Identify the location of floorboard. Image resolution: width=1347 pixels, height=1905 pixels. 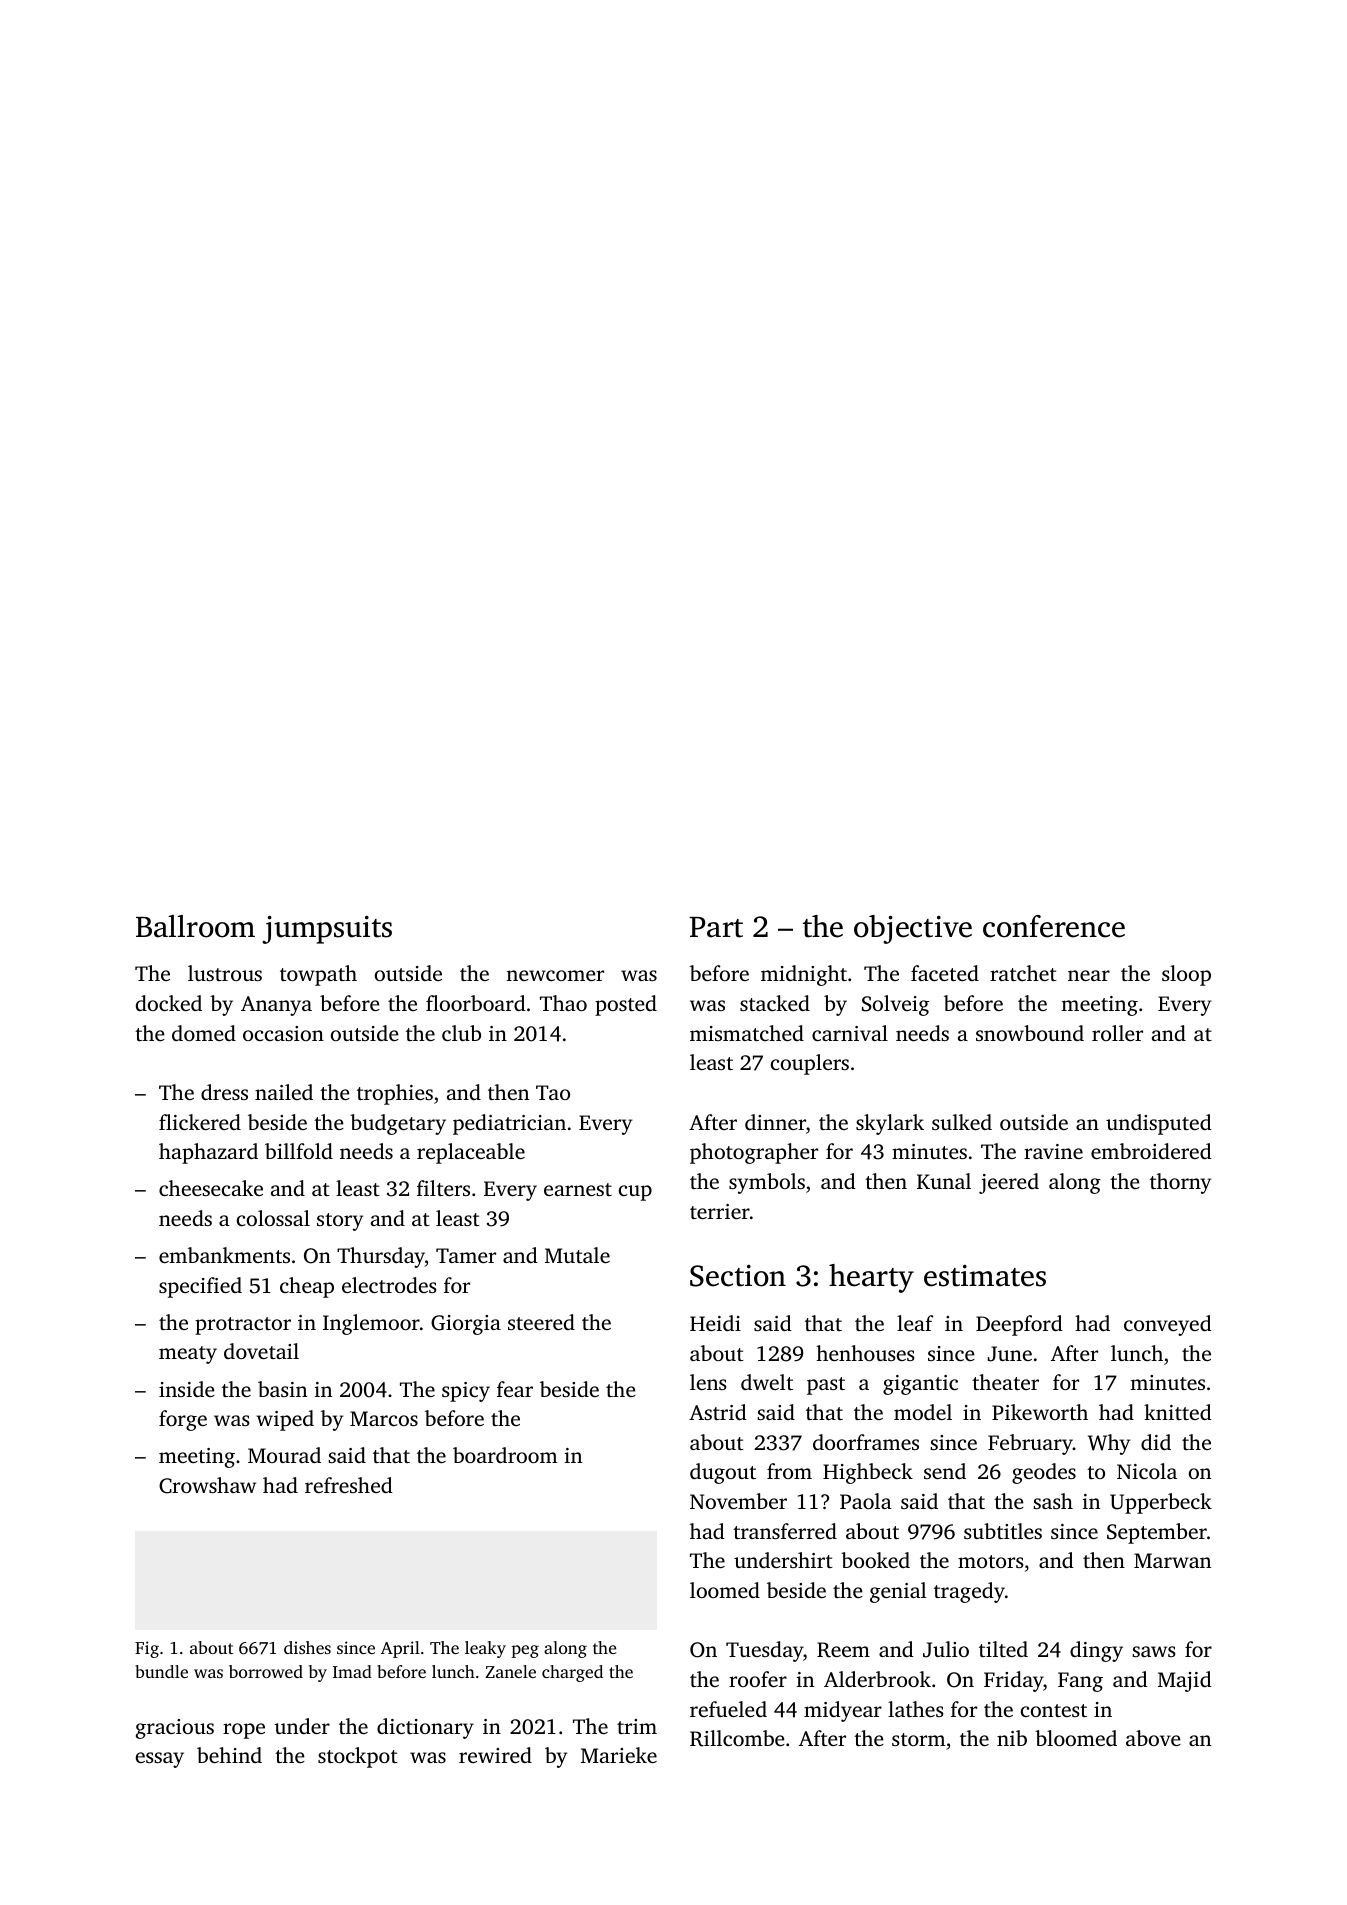
(476, 1003).
